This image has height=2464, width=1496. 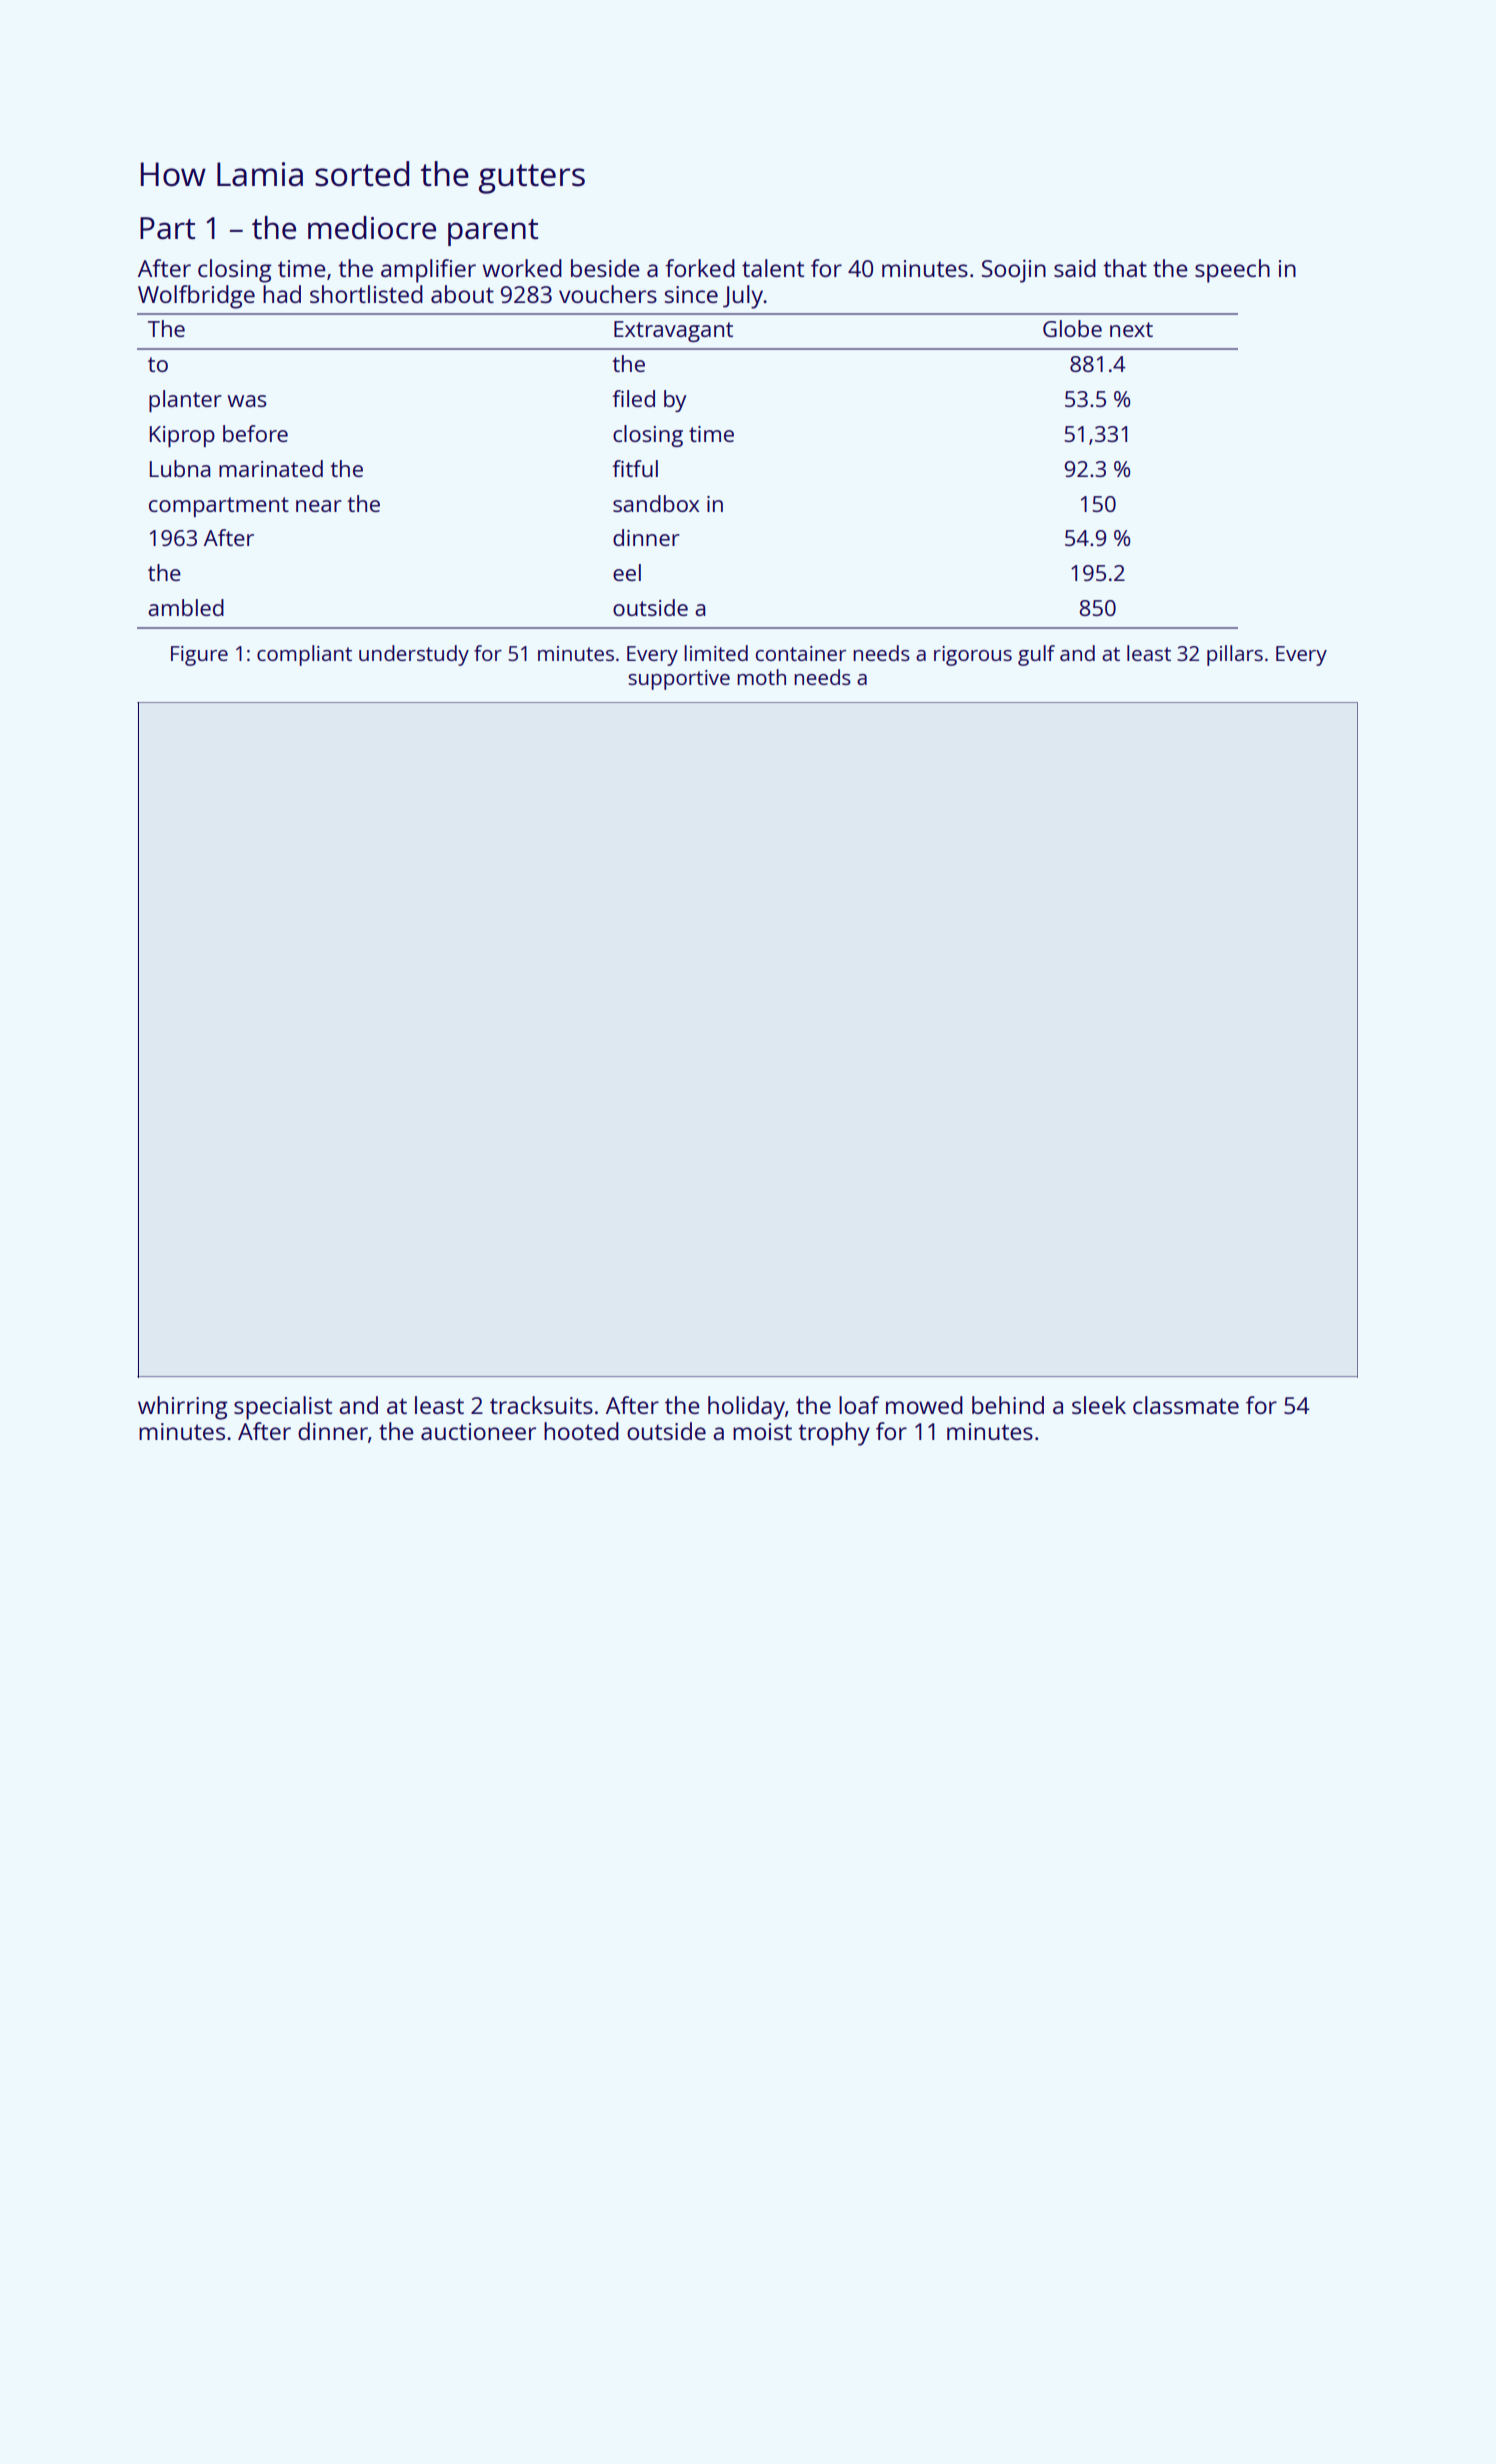 I want to click on whirring, so click(x=183, y=1408).
